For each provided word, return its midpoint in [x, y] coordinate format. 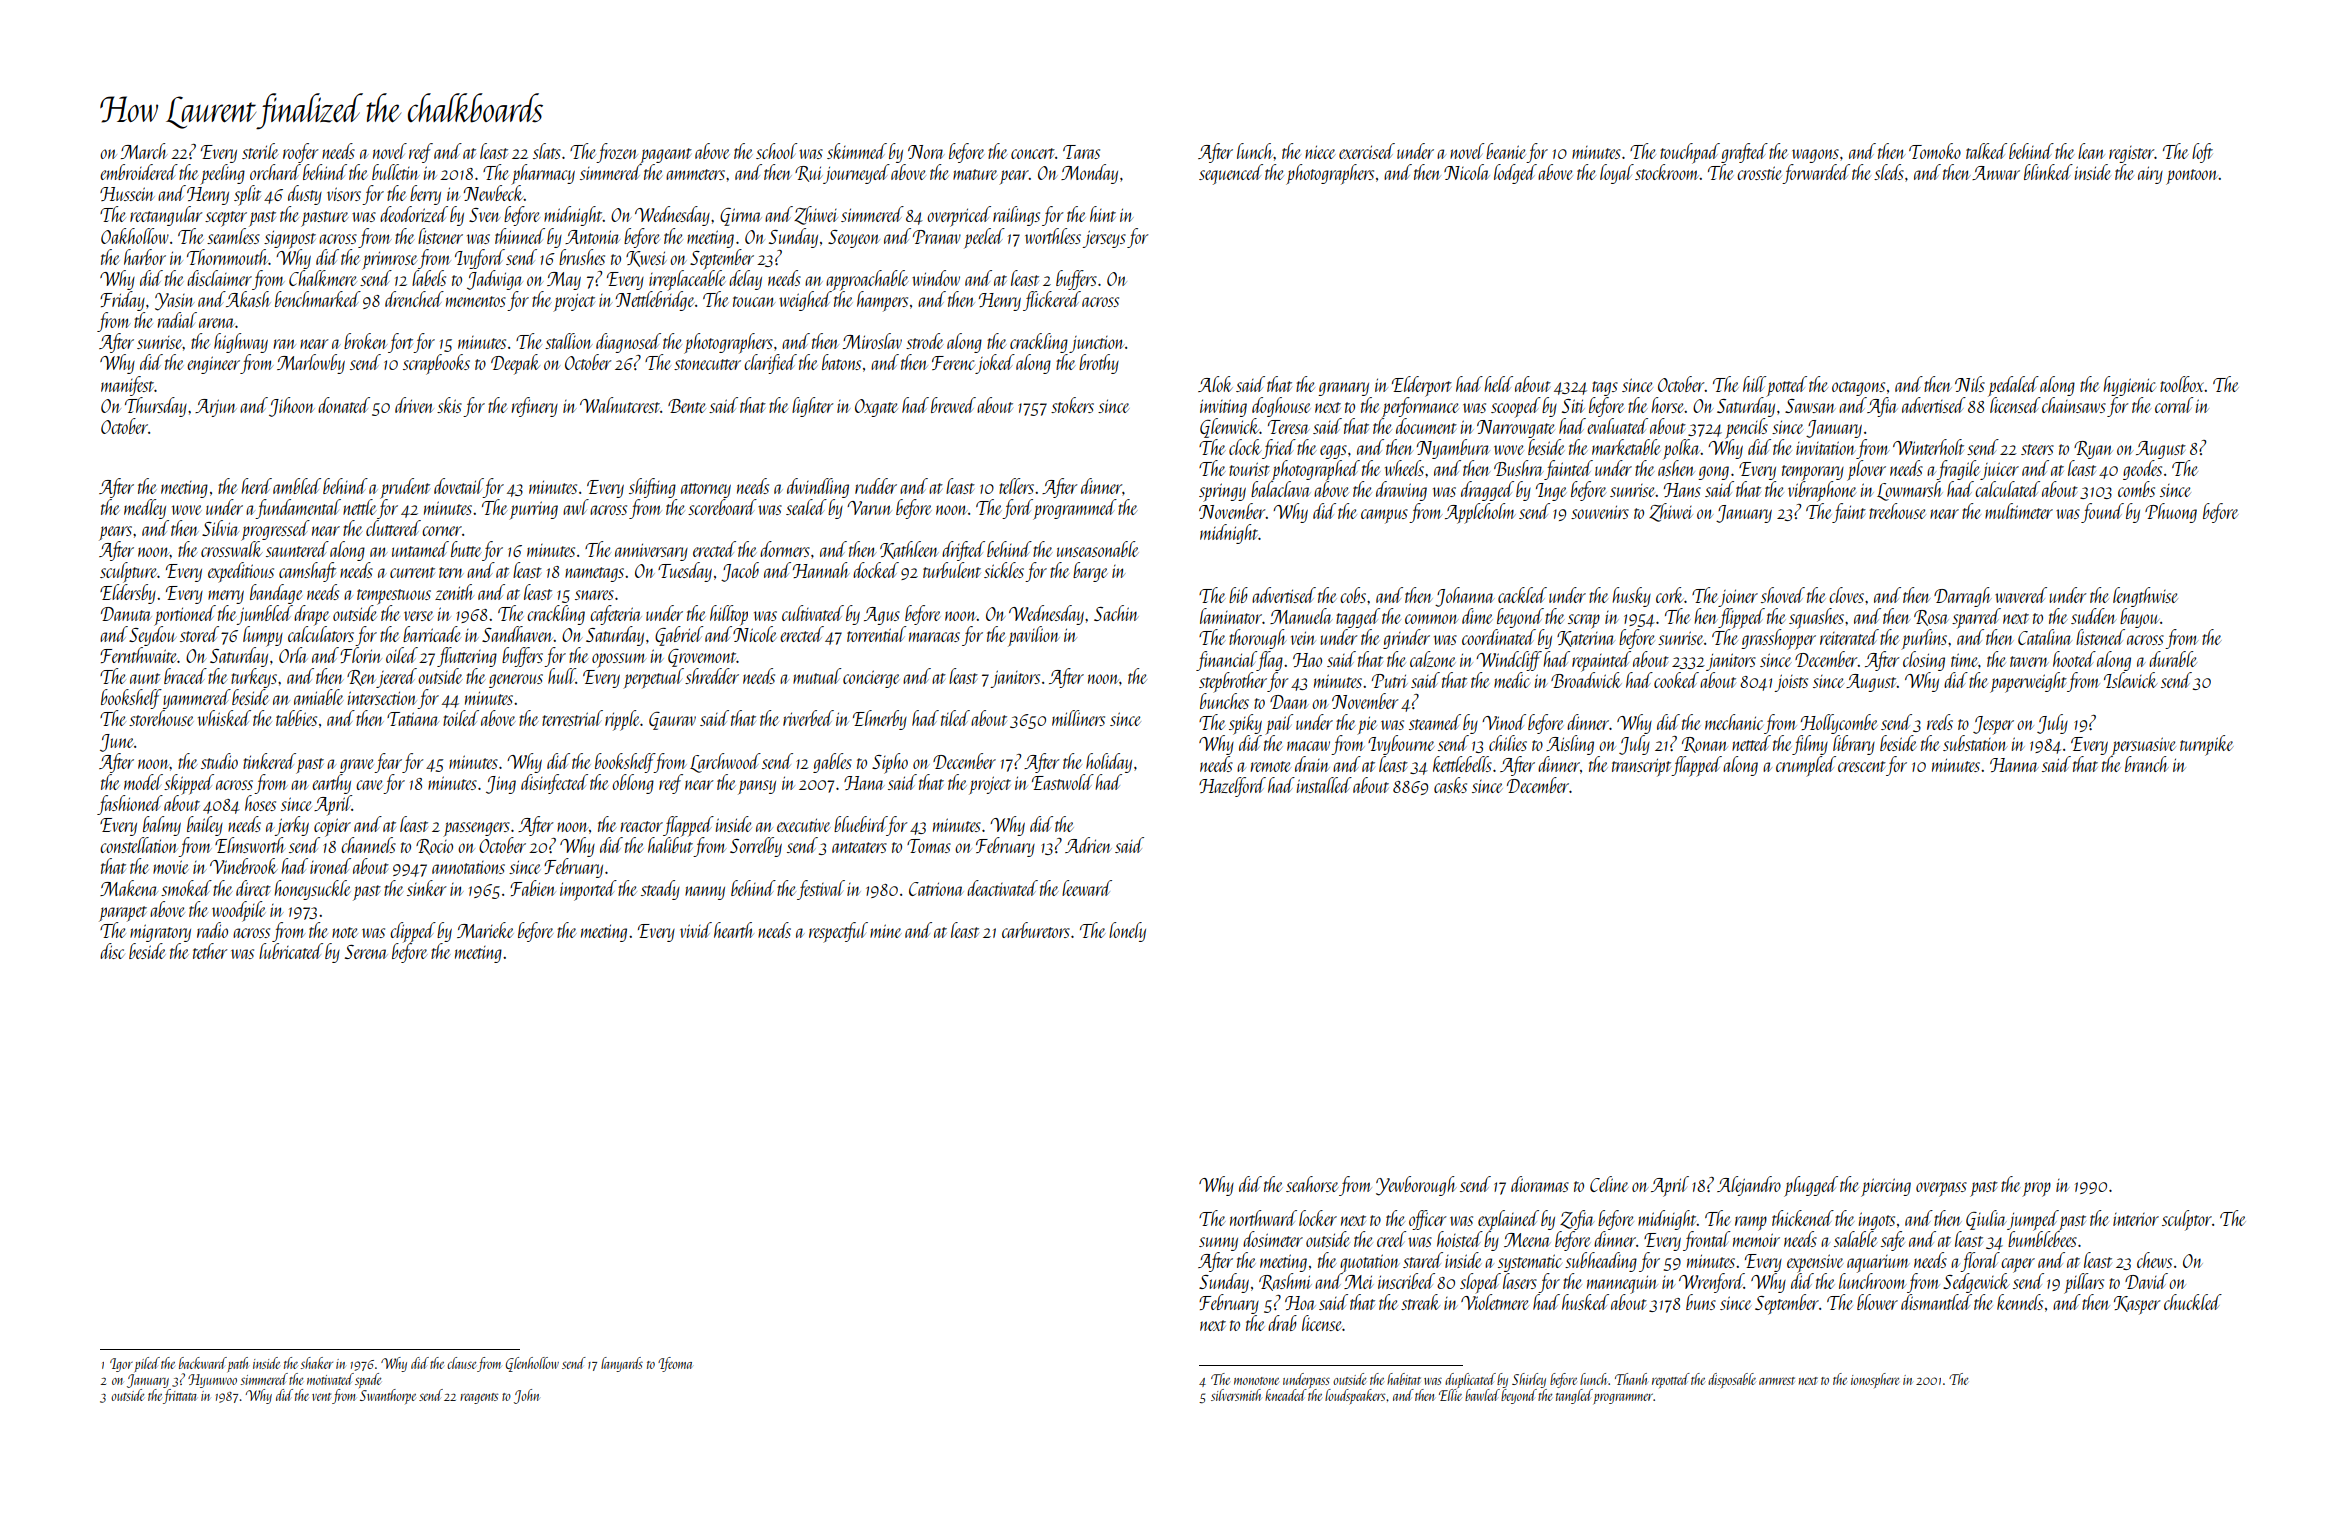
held [1498, 384]
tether [210, 951]
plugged [1811, 1186]
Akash [248, 299]
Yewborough [1416, 1186]
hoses [260, 803]
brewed [953, 405]
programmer [1623, 1398]
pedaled [2013, 386]
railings [1016, 216]
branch [2147, 764]
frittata [180, 1396]
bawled [1482, 1395]
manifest [127, 386]
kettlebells [1462, 764]
